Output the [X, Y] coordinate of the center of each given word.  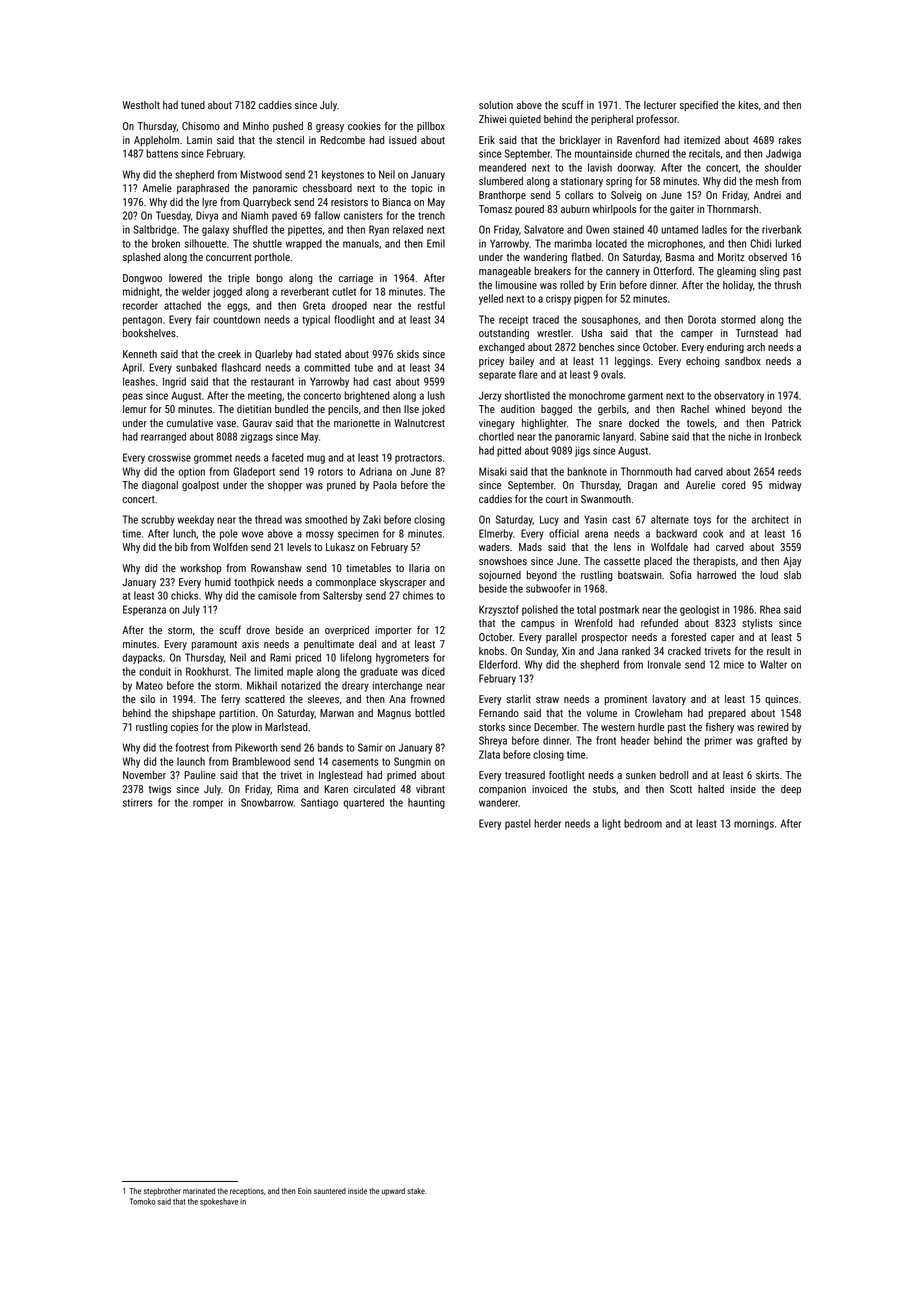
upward [393, 1192]
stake [416, 1191]
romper [208, 804]
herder [547, 823]
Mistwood [261, 174]
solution [496, 105]
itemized [702, 140]
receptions [247, 1192]
